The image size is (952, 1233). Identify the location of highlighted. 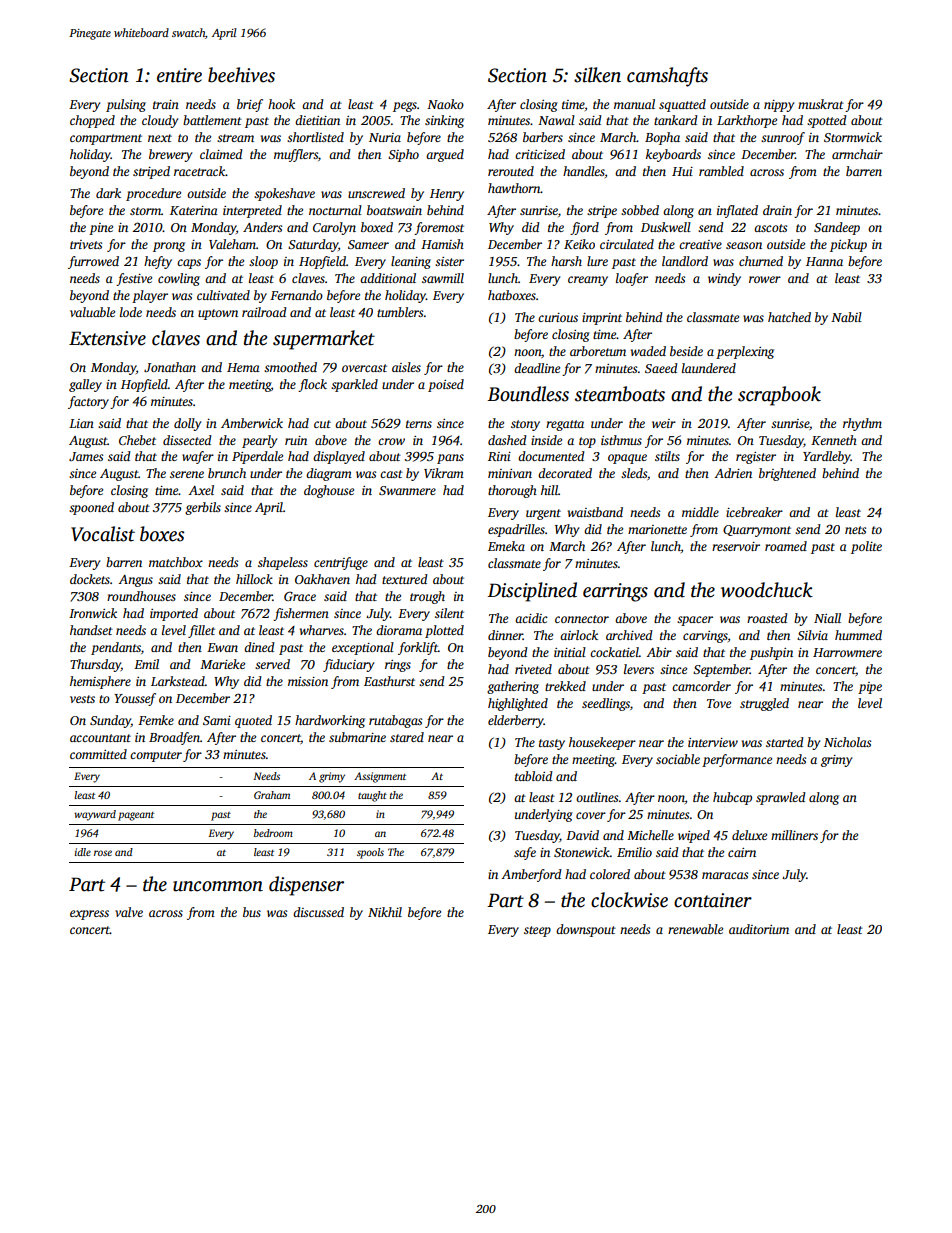
(518, 704).
